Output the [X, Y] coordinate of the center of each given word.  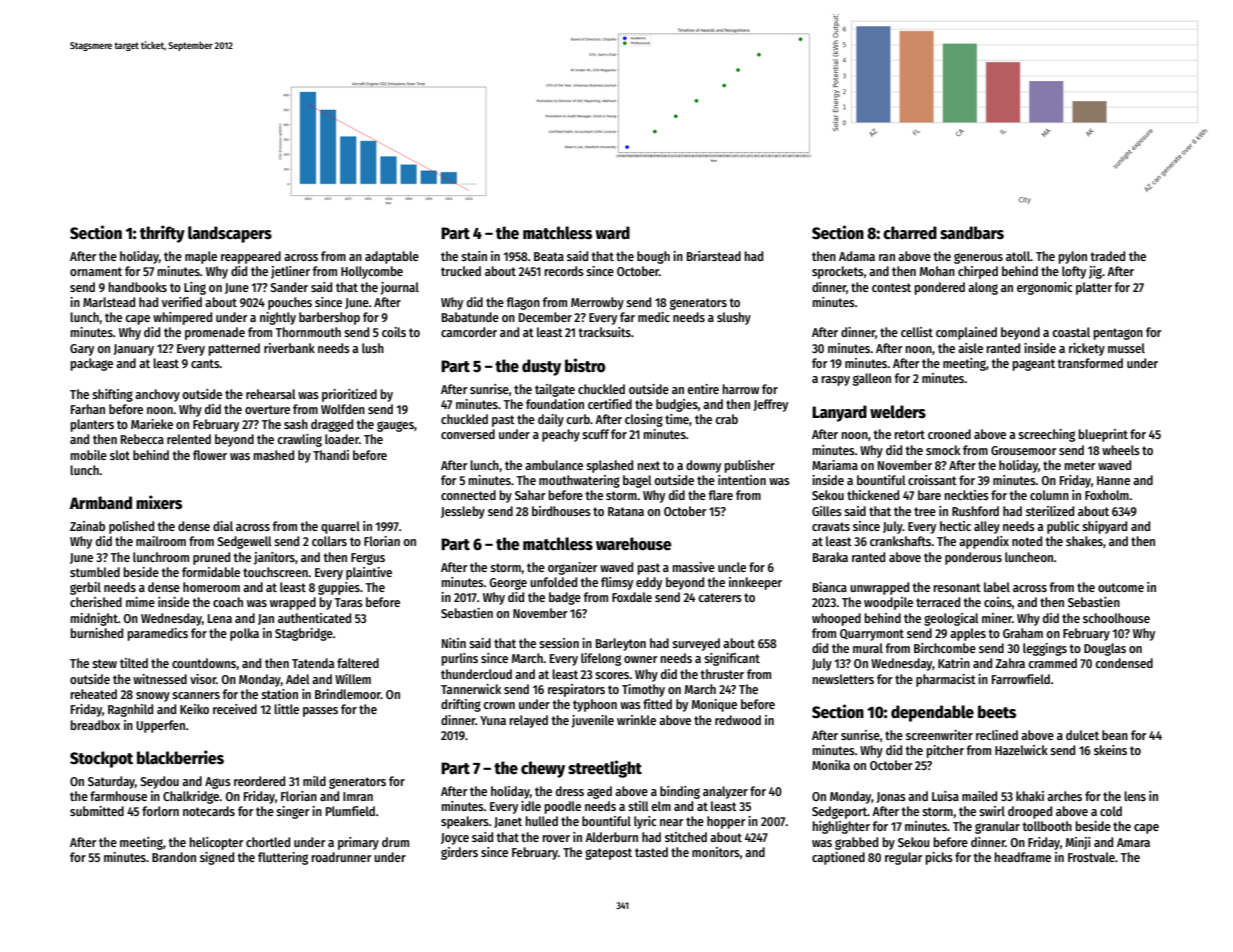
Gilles [827, 511]
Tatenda [313, 663]
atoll [1018, 256]
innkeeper [755, 583]
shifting [112, 395]
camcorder [469, 332]
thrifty [162, 234]
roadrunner [341, 857]
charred [910, 233]
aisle [970, 348]
